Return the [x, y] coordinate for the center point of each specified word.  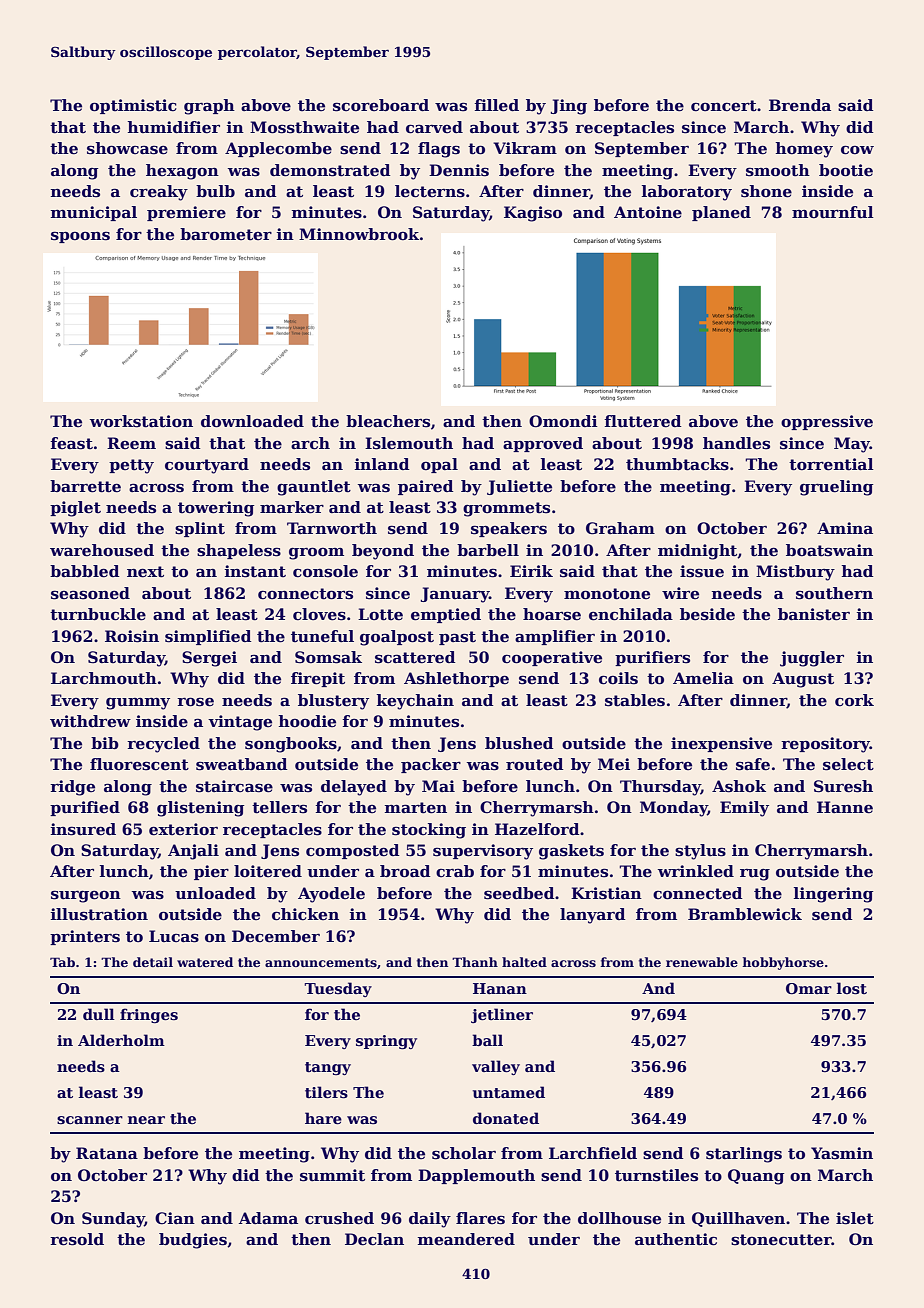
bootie [846, 170]
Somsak [328, 657]
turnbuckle [98, 614]
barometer [226, 234]
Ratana [107, 1153]
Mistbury [795, 573]
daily [430, 1220]
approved [543, 444]
